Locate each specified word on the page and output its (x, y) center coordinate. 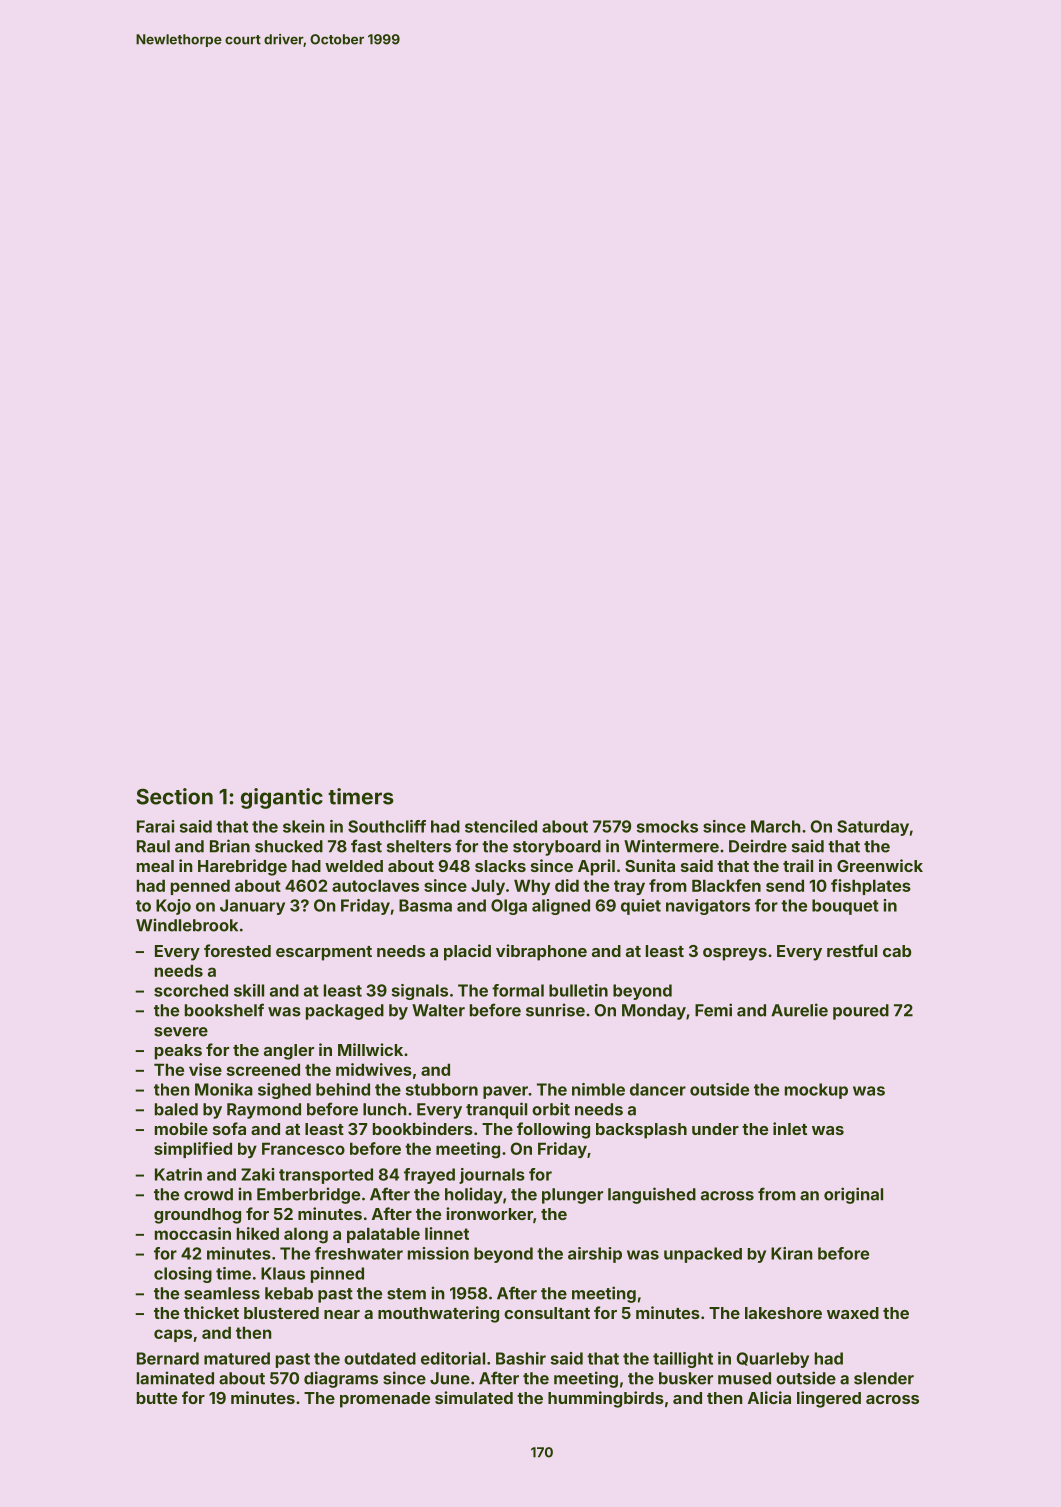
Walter (438, 1010)
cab (897, 951)
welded (354, 866)
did (567, 885)
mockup (816, 1091)
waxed (853, 1313)
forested (237, 950)
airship (595, 1255)
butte (157, 1398)
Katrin (178, 1174)
